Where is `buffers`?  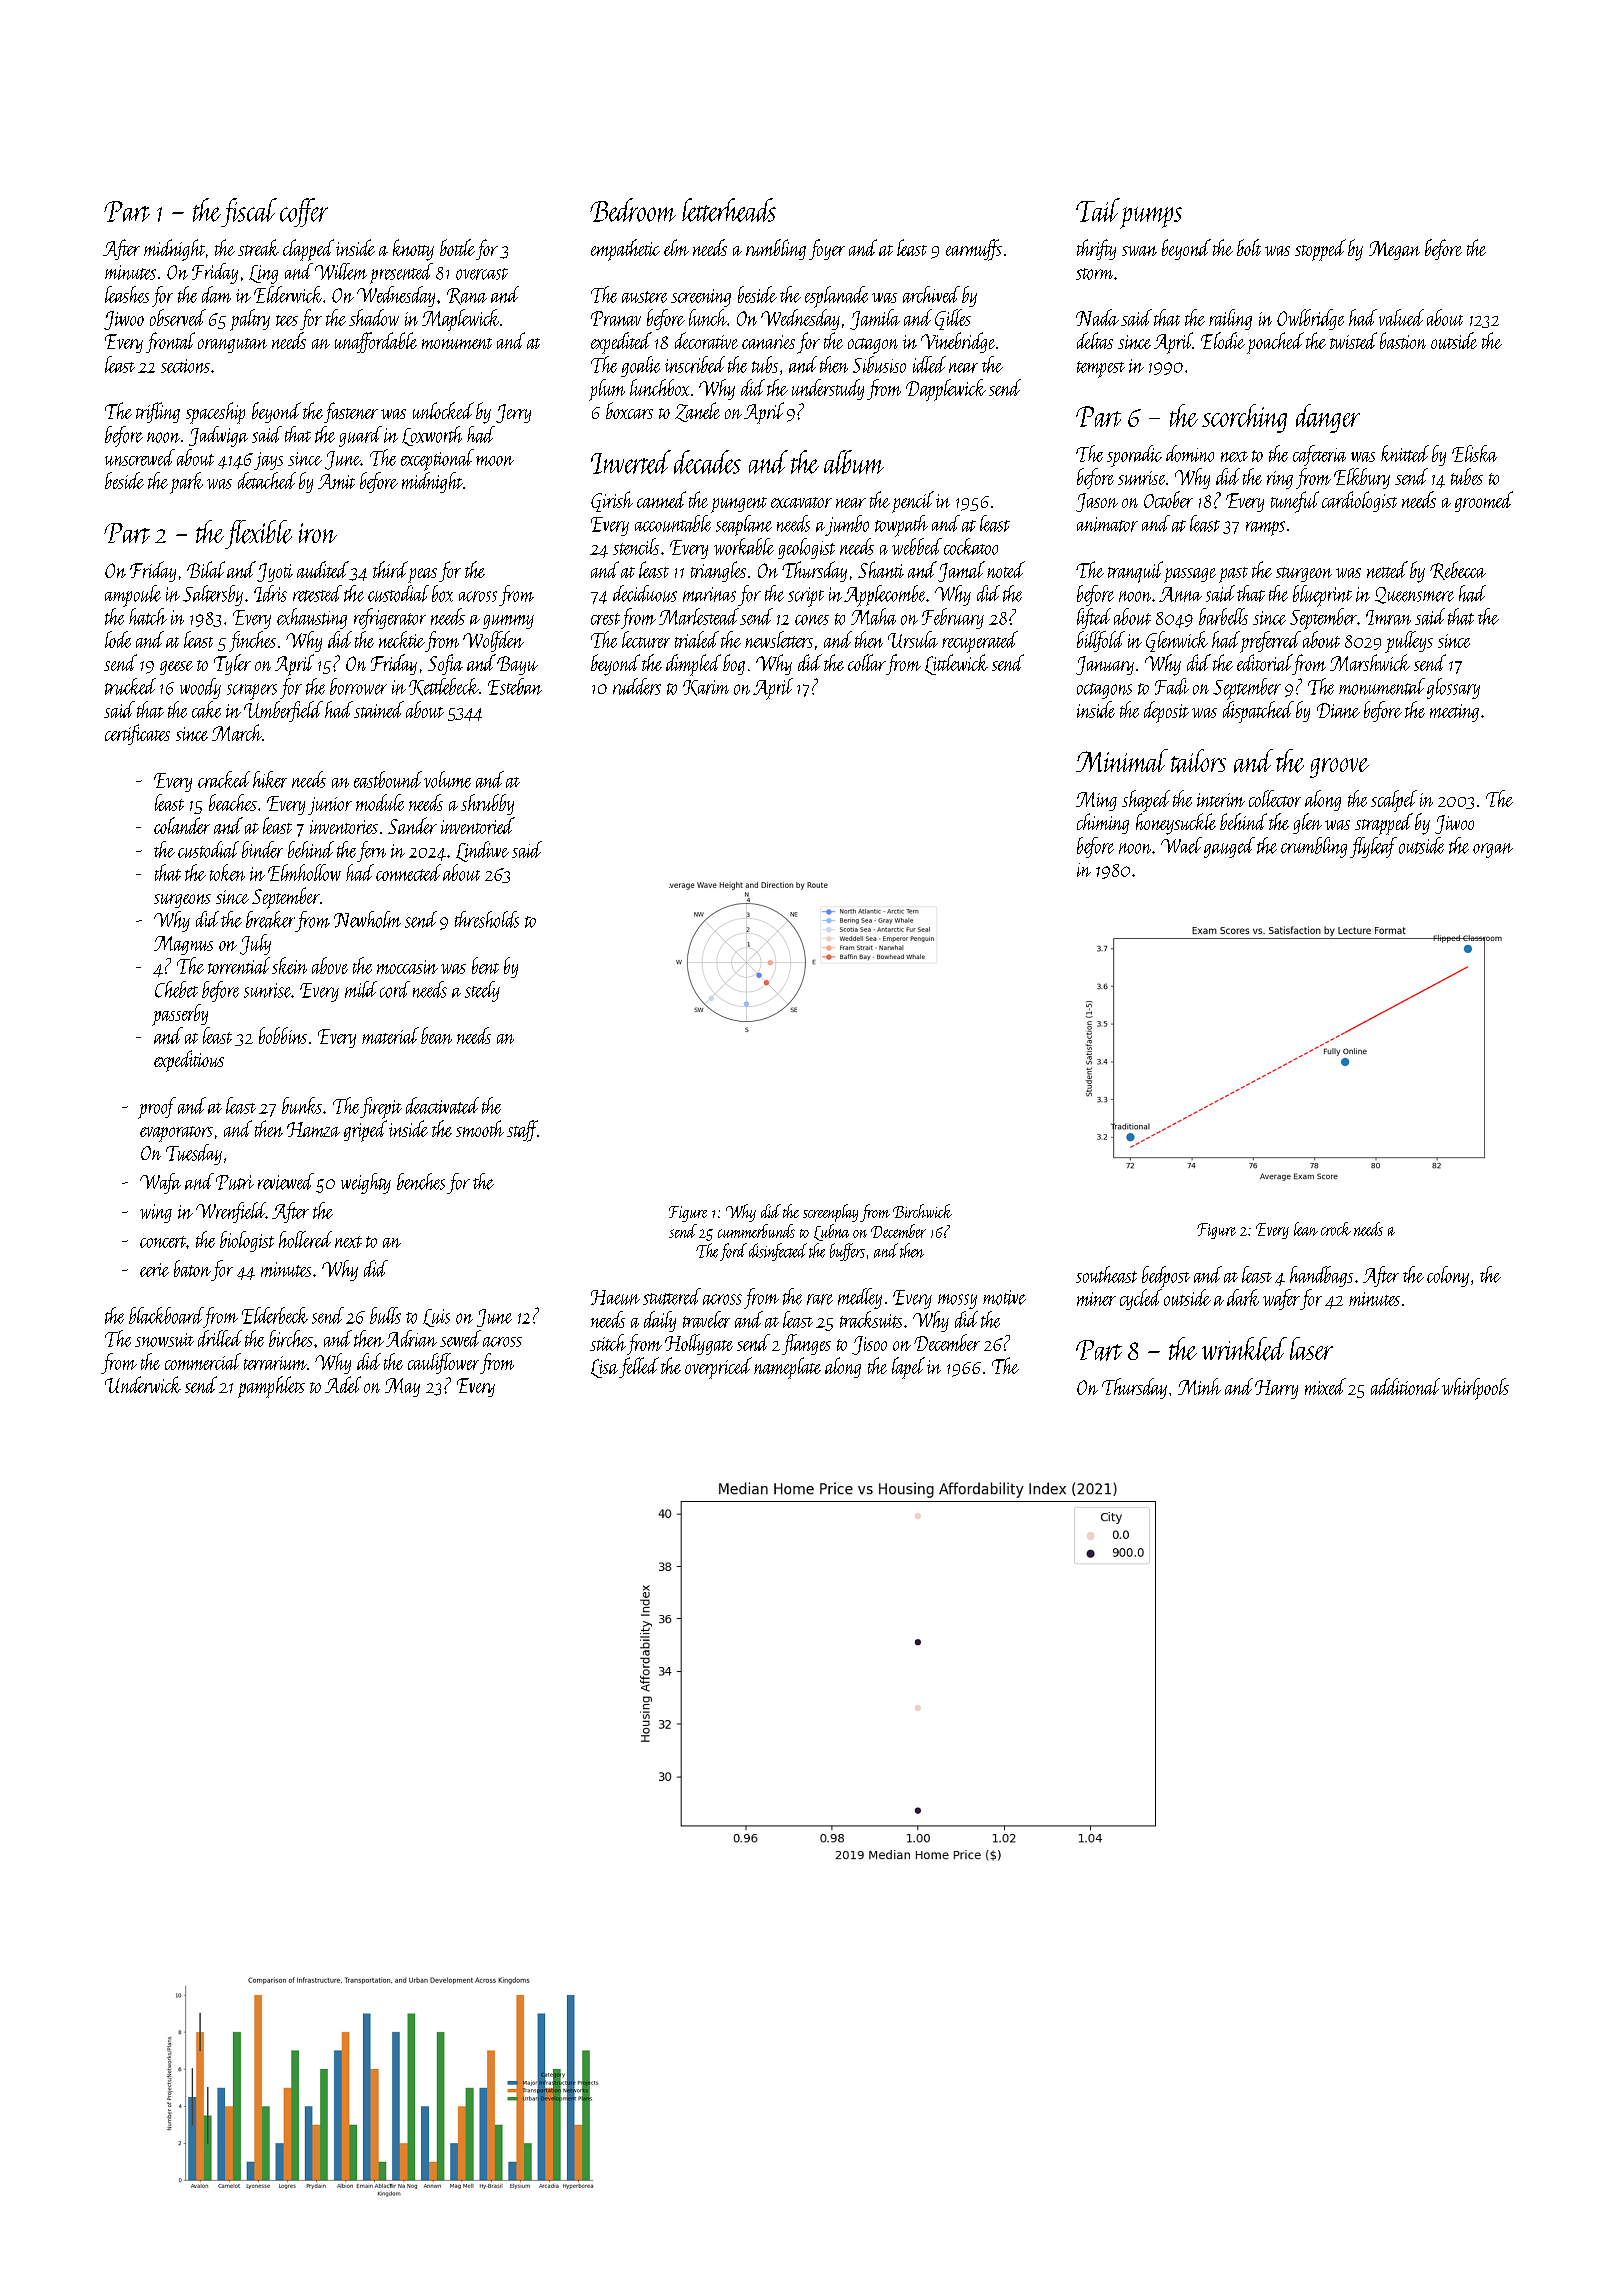
buffers is located at coordinates (847, 1252).
